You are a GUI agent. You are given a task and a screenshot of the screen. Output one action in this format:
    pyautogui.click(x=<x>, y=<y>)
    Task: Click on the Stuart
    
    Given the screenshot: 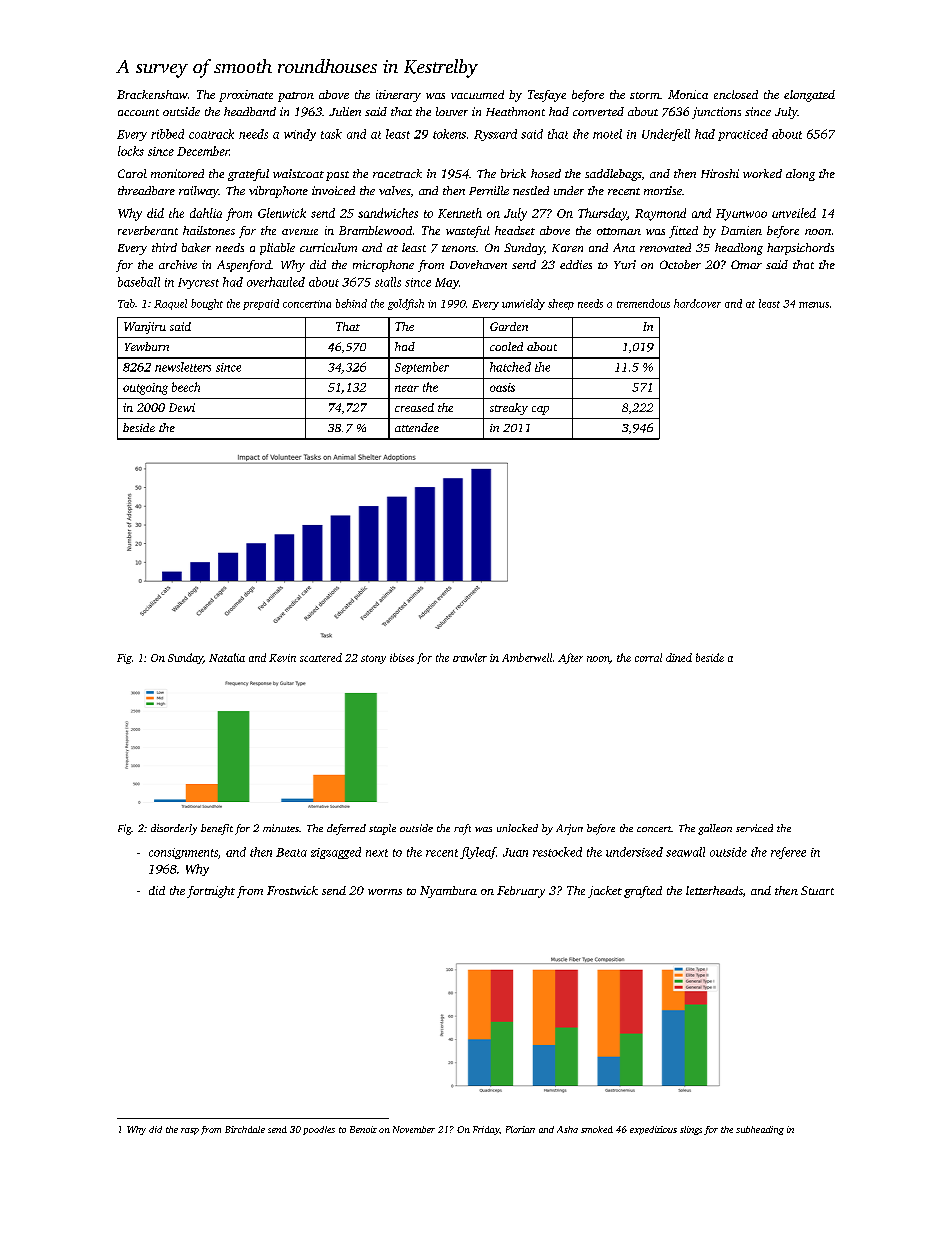 What is the action you would take?
    pyautogui.click(x=817, y=890)
